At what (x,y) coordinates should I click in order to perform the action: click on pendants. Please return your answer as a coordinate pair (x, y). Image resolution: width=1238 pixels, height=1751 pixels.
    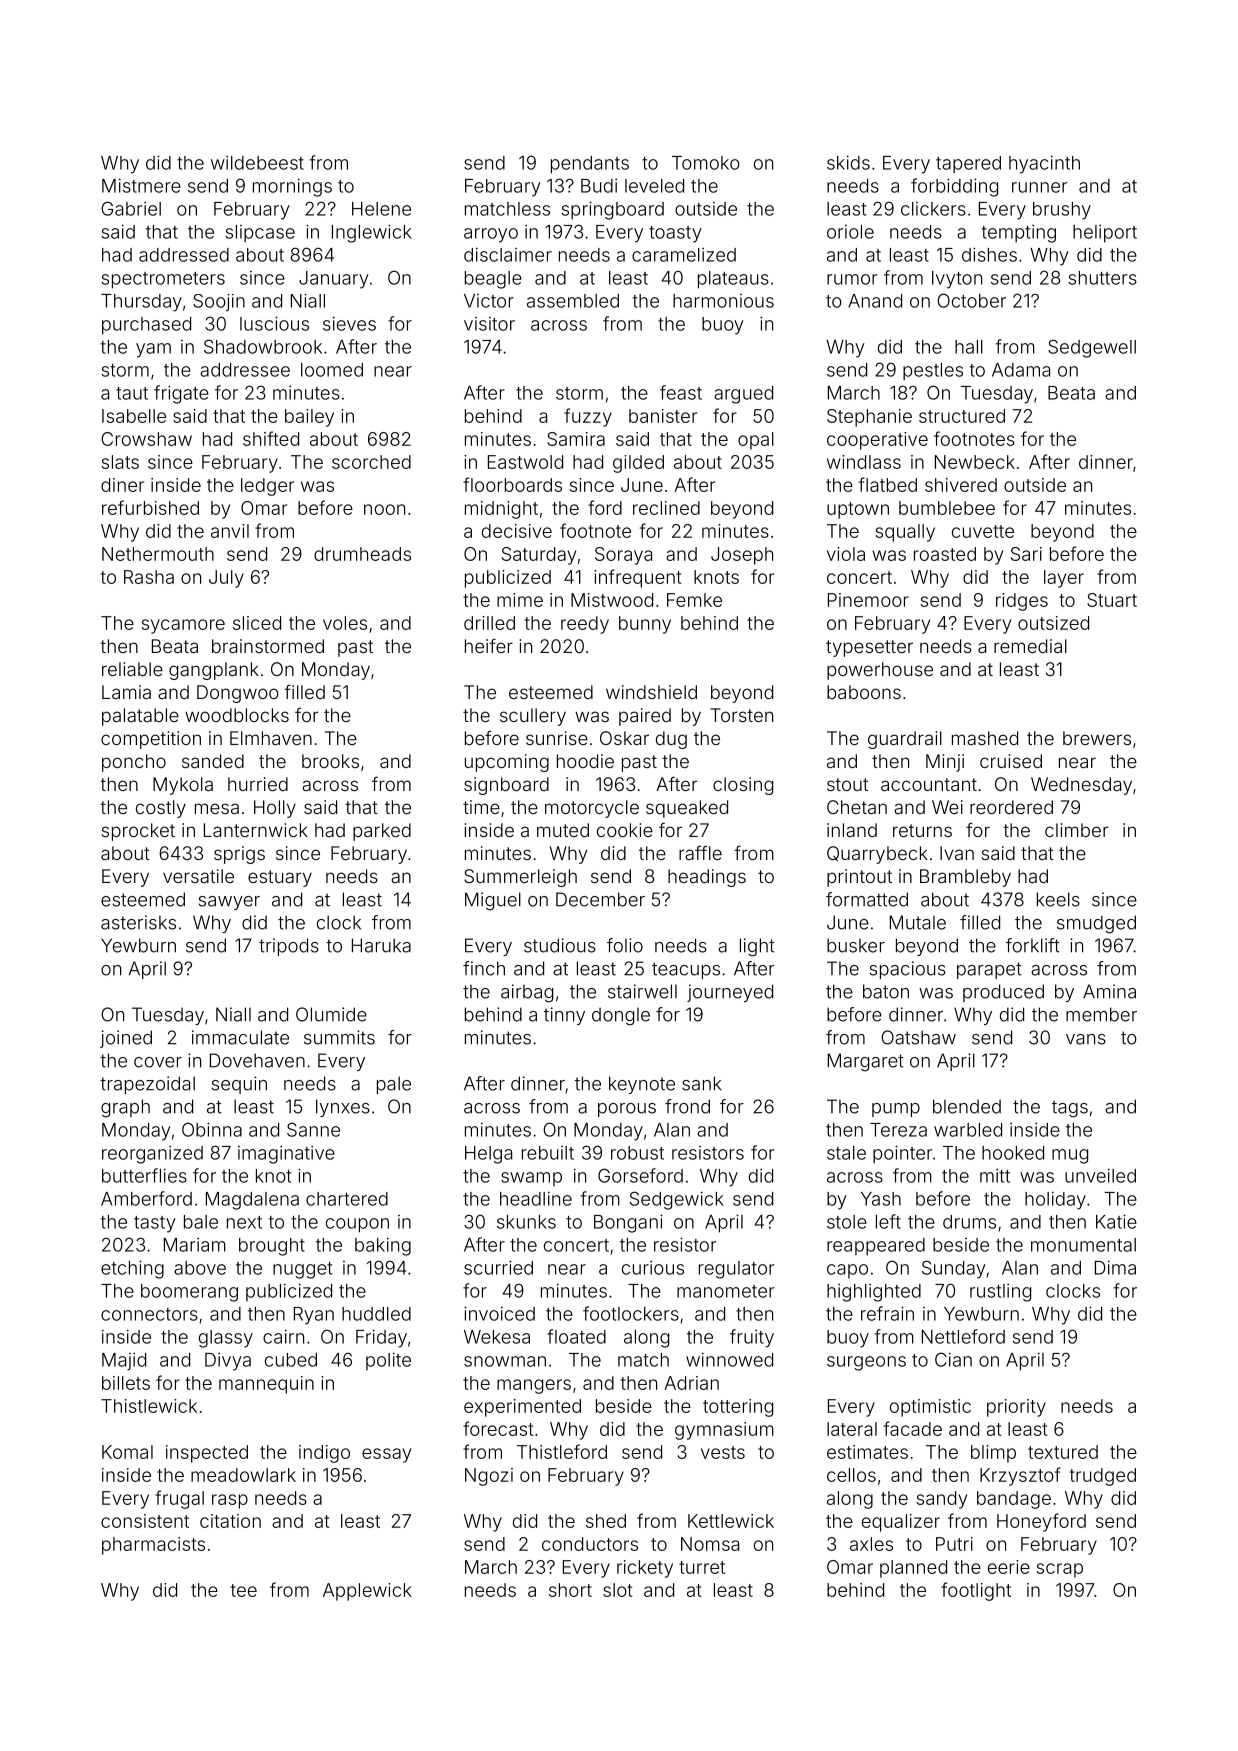
    Looking at the image, I should click on (590, 165).
